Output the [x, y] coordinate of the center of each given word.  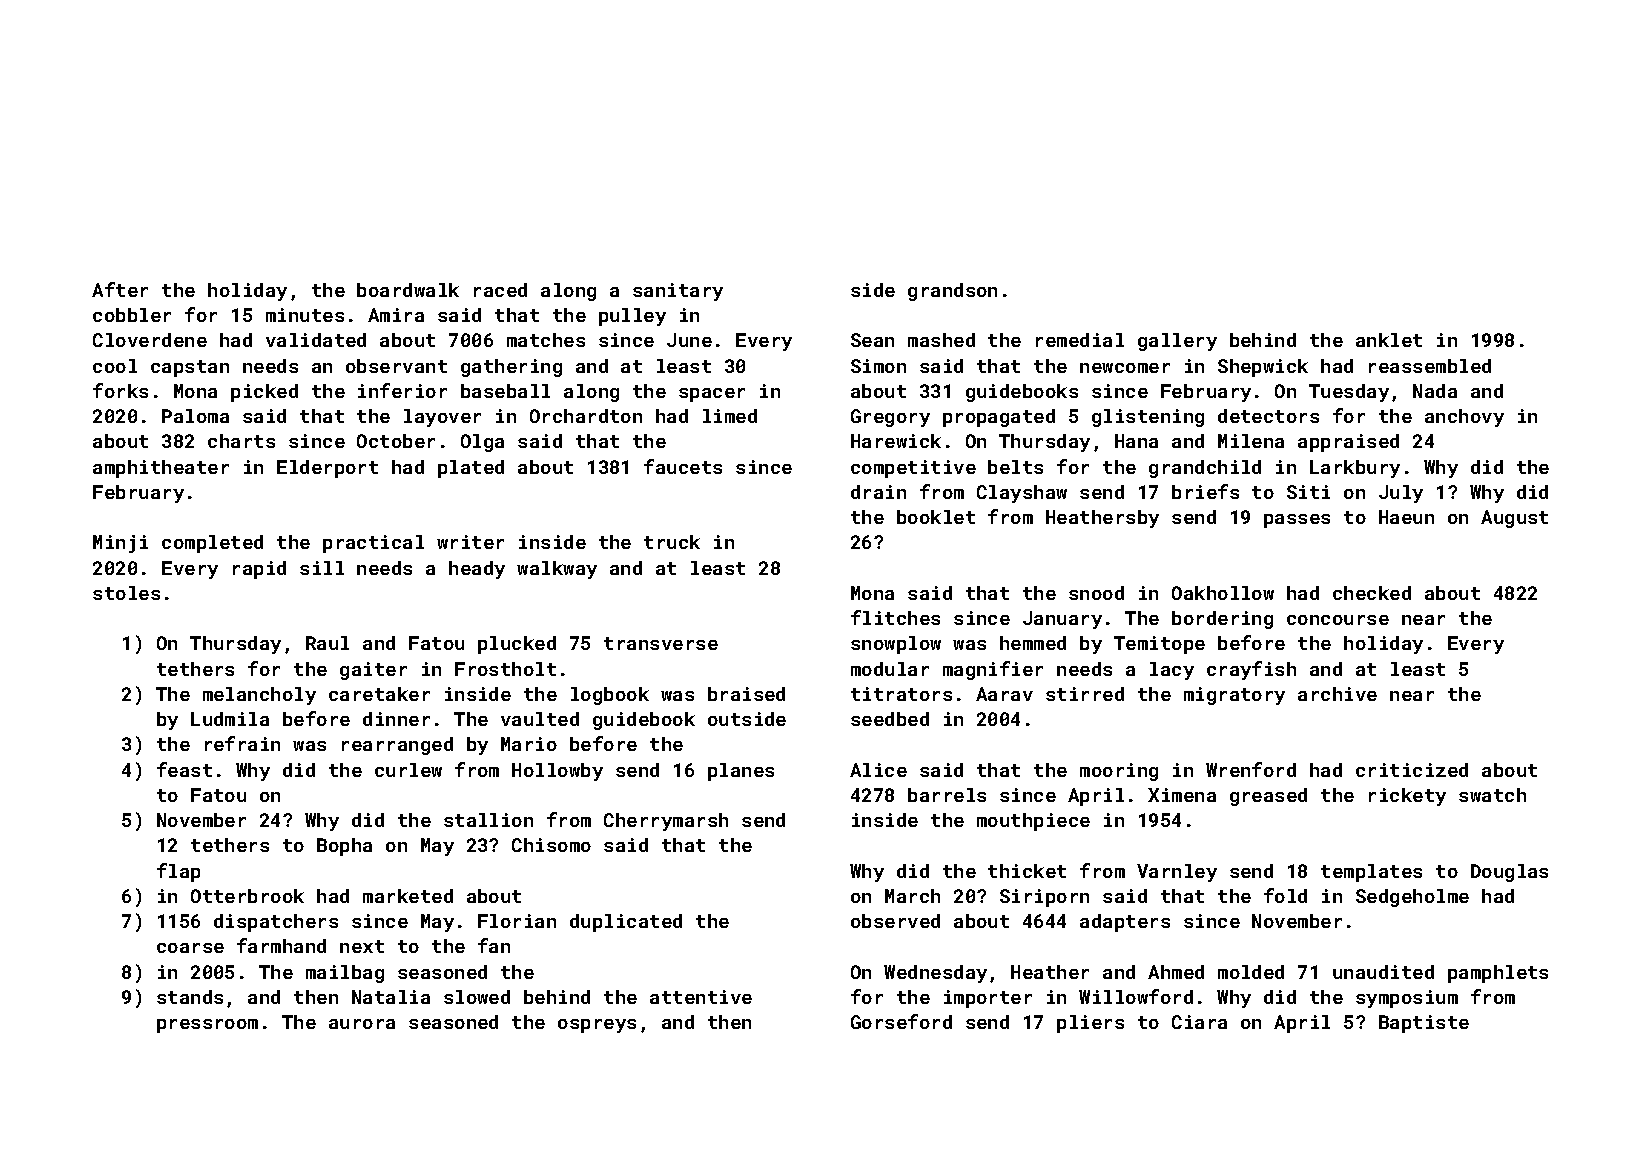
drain [878, 492]
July [1401, 494]
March [912, 896]
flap [178, 872]
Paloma [195, 416]
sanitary [678, 292]
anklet [1389, 340]
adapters [1125, 923]
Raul [327, 643]
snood [1096, 593]
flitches [895, 617]
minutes [305, 315]
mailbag [345, 974]
